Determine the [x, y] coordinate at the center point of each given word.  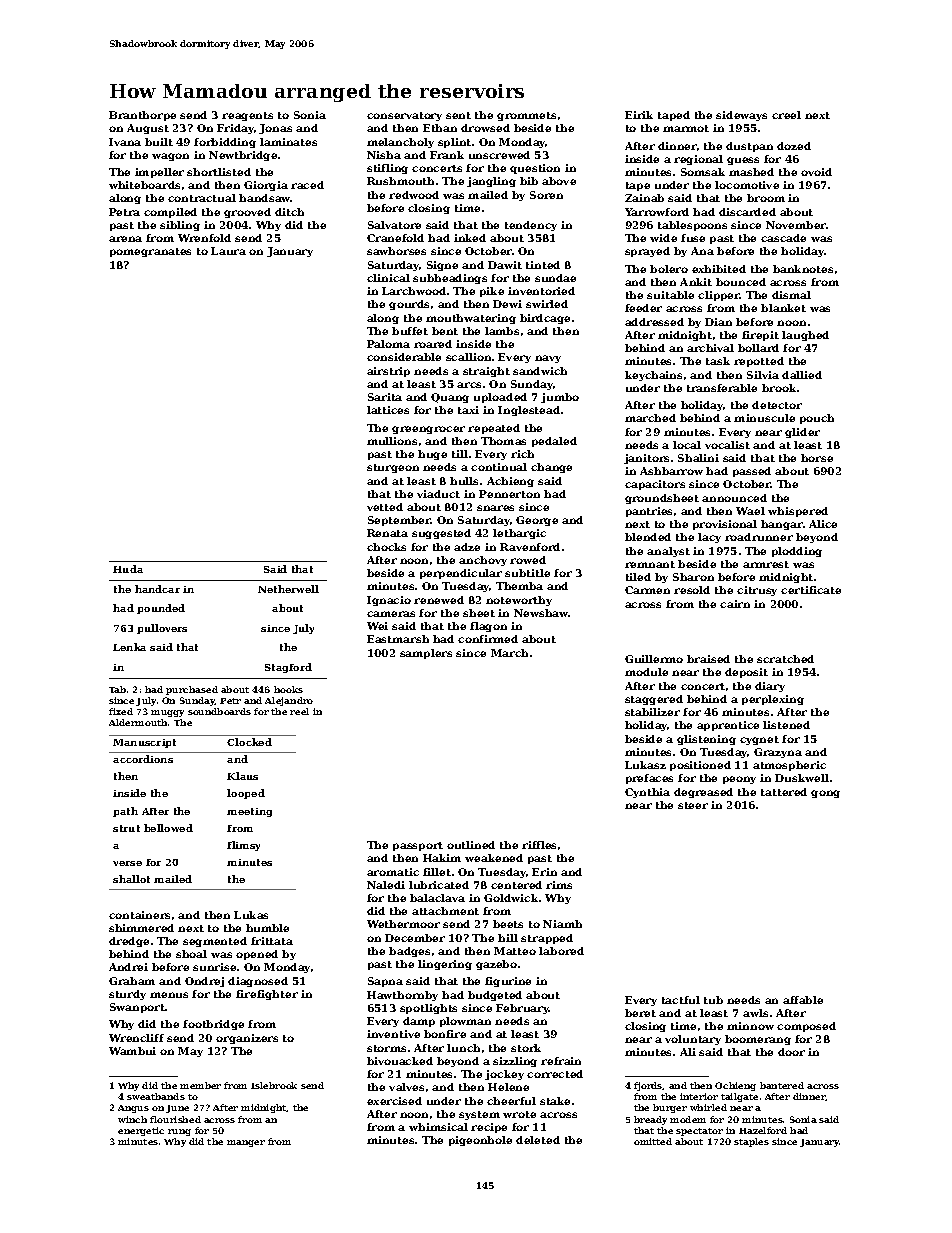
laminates [288, 142]
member [200, 1085]
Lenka [129, 647]
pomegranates [150, 252]
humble [267, 928]
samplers [426, 654]
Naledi [386, 885]
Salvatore [394, 225]
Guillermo [654, 659]
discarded [747, 212]
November [796, 225]
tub [713, 1000]
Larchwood [414, 291]
